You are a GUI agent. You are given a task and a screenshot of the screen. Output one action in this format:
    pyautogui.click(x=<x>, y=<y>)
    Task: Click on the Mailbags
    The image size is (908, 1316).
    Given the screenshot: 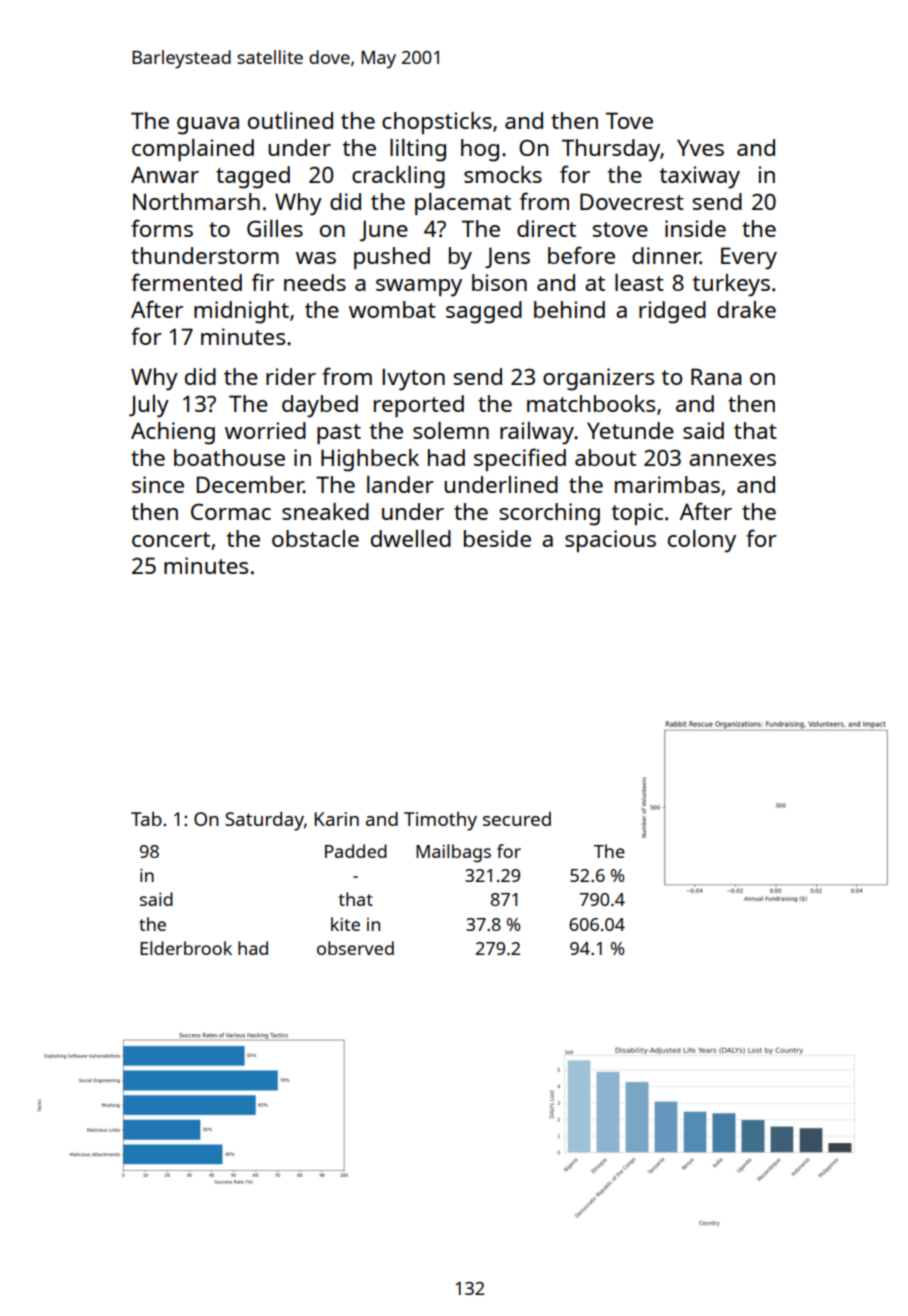 What is the action you would take?
    pyautogui.click(x=453, y=853)
